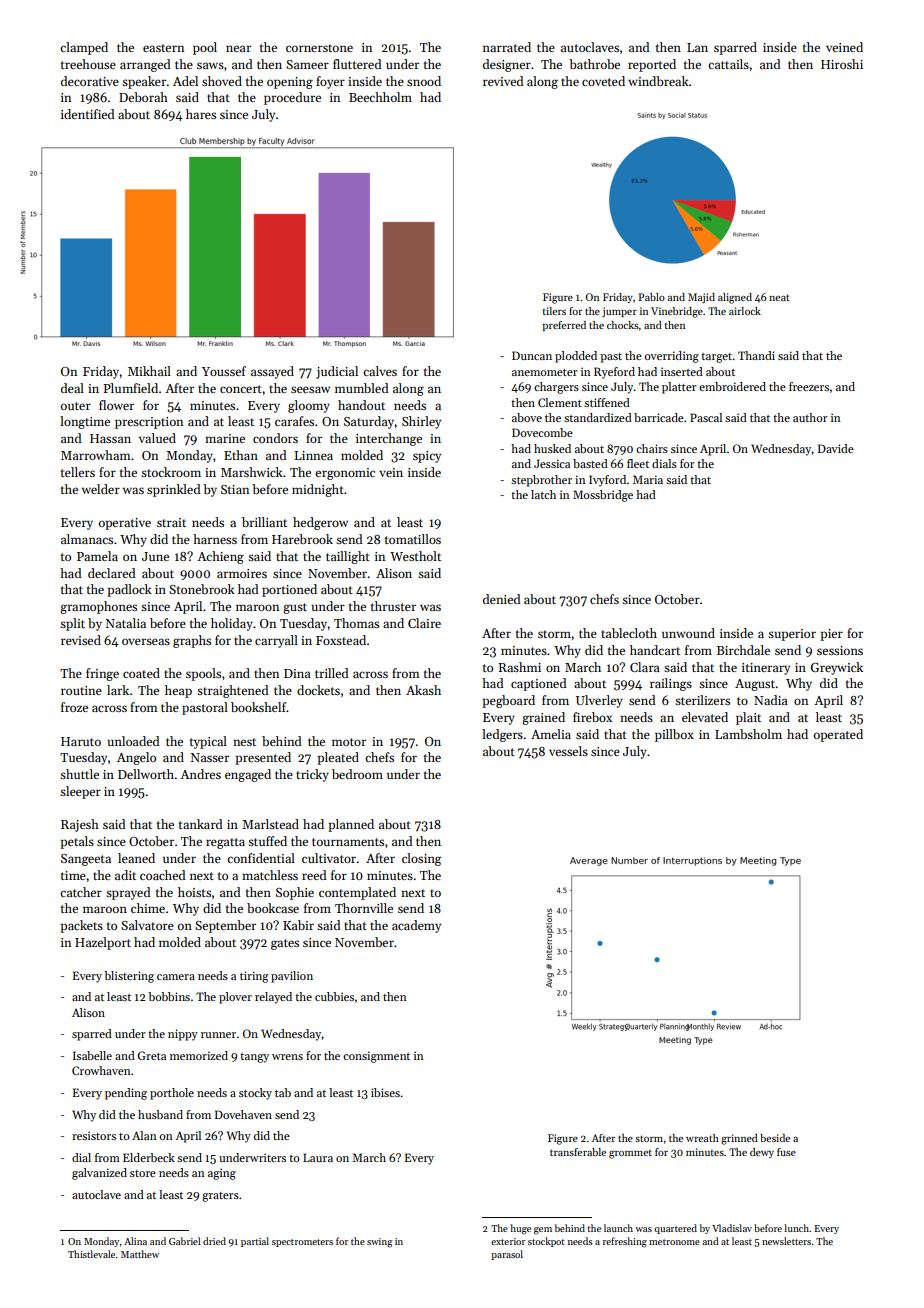  Describe the element at coordinates (671, 357) in the screenshot. I see `overriding` at that location.
